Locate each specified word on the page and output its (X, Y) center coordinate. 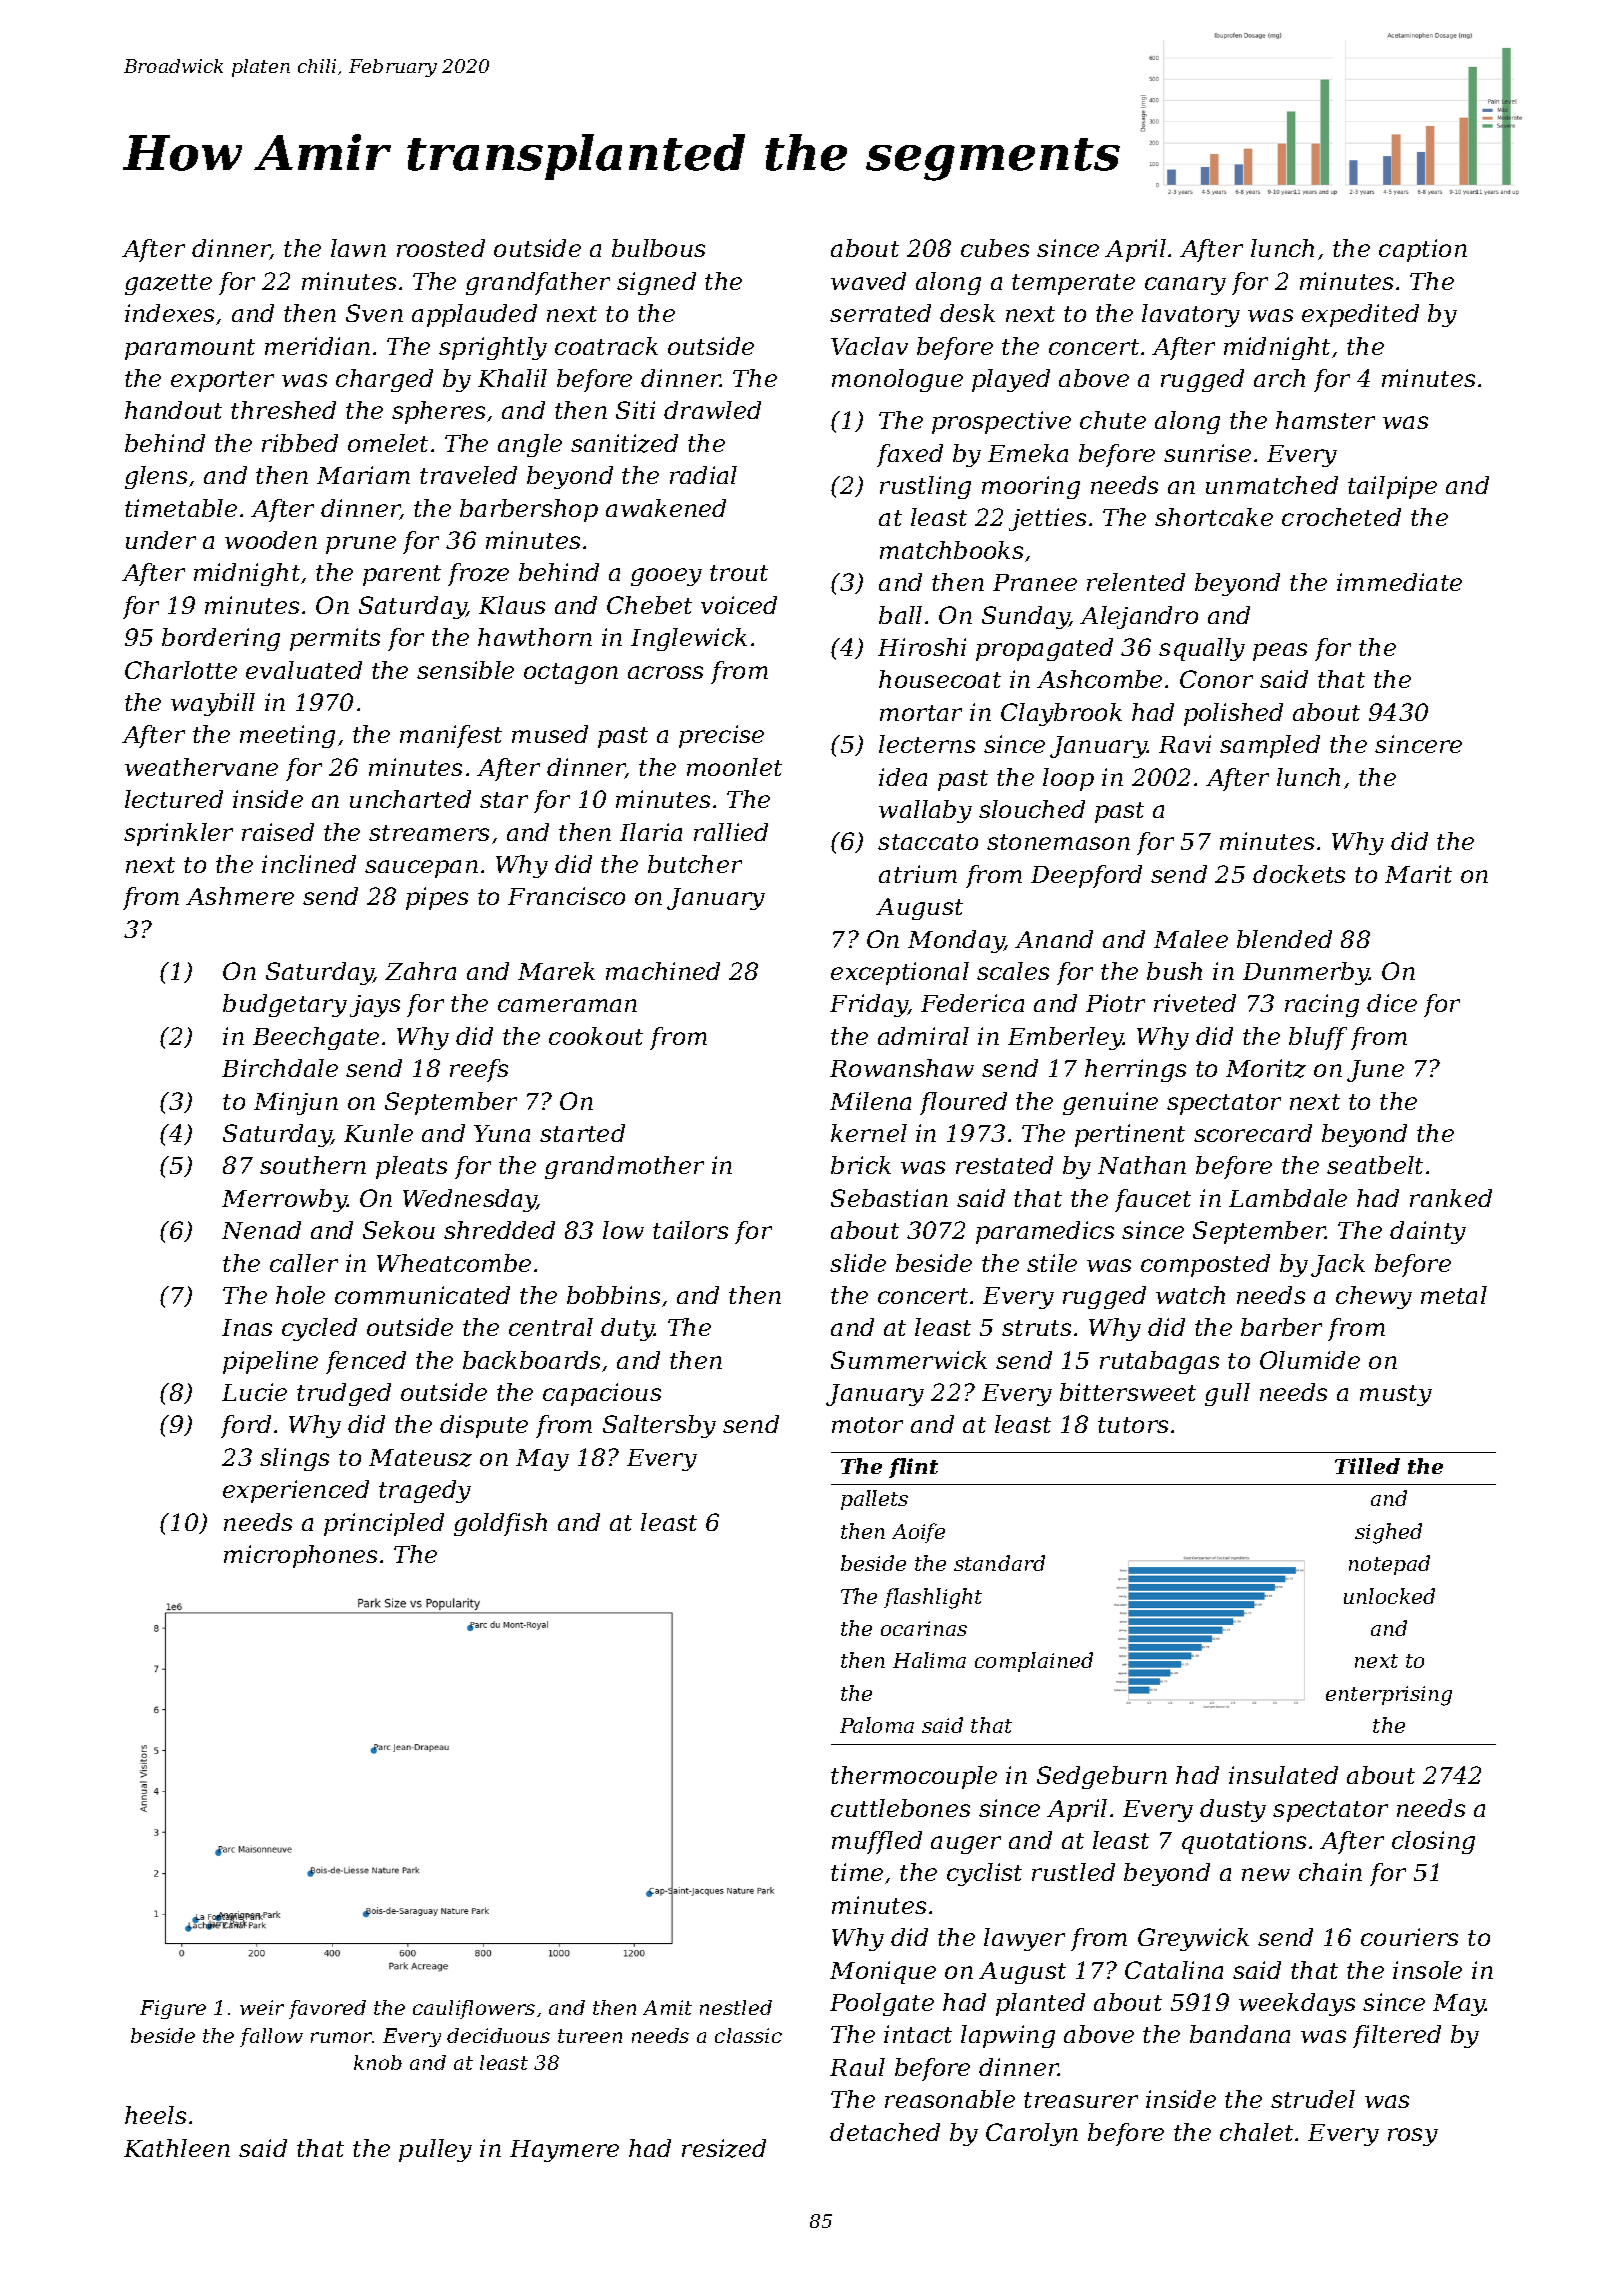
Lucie (254, 1392)
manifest (451, 736)
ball (900, 615)
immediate (1399, 582)
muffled (877, 1842)
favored (327, 2009)
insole (1427, 1970)
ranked (1451, 1198)
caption (1423, 250)
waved (868, 281)
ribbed (300, 443)
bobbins (613, 1295)
